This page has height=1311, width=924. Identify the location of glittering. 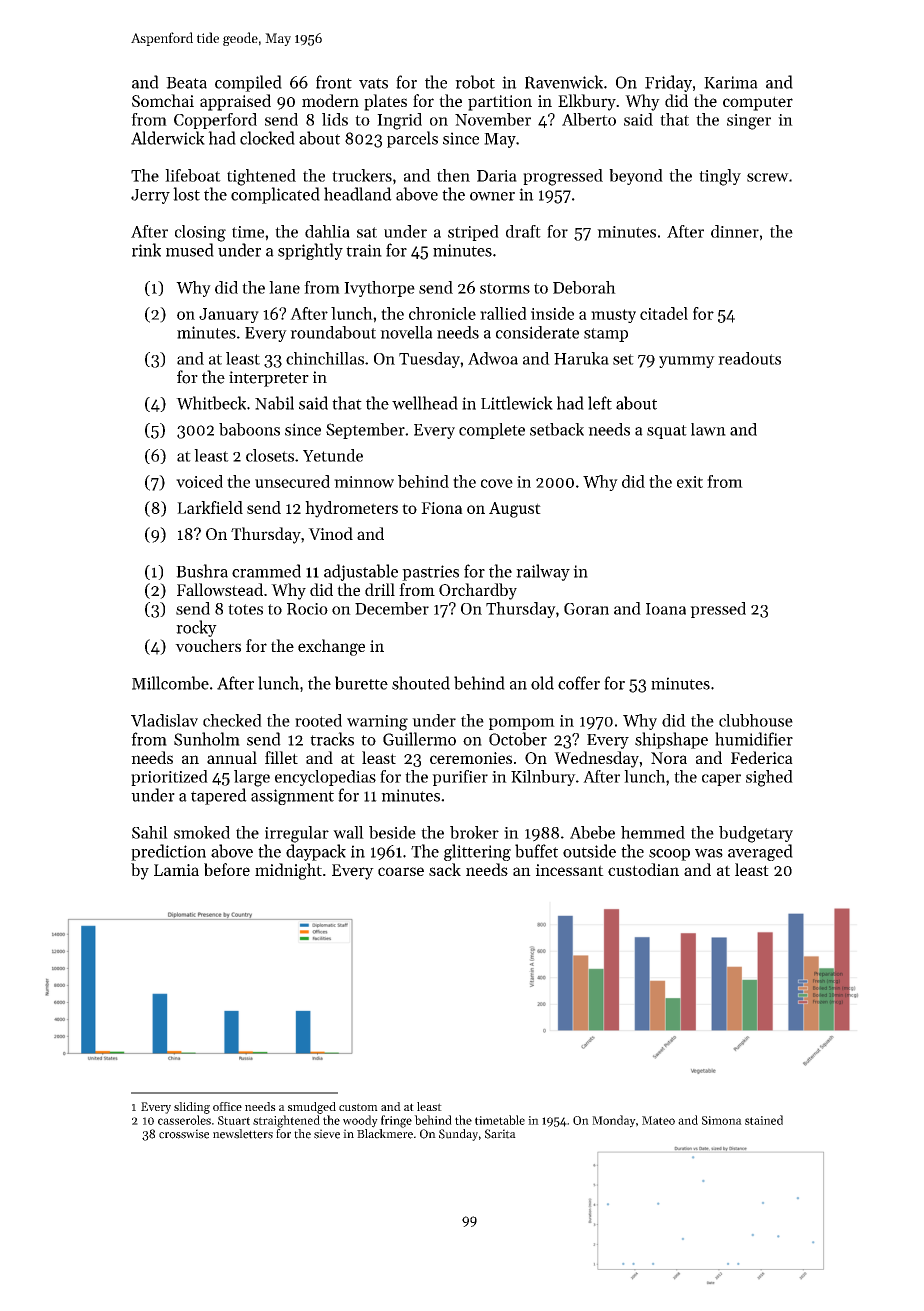
(477, 852).
